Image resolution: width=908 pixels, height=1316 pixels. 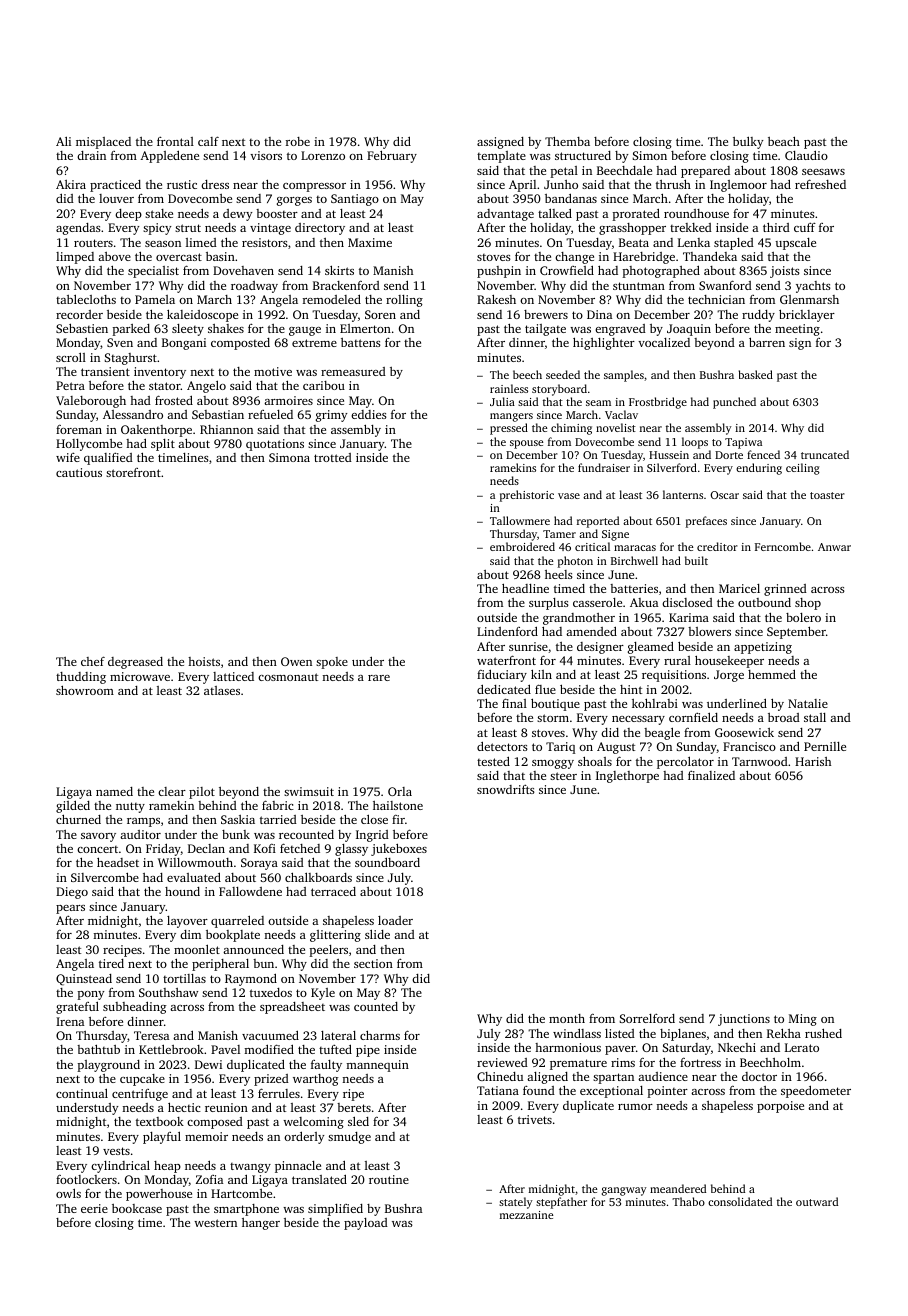 I want to click on tested, so click(x=493, y=761).
